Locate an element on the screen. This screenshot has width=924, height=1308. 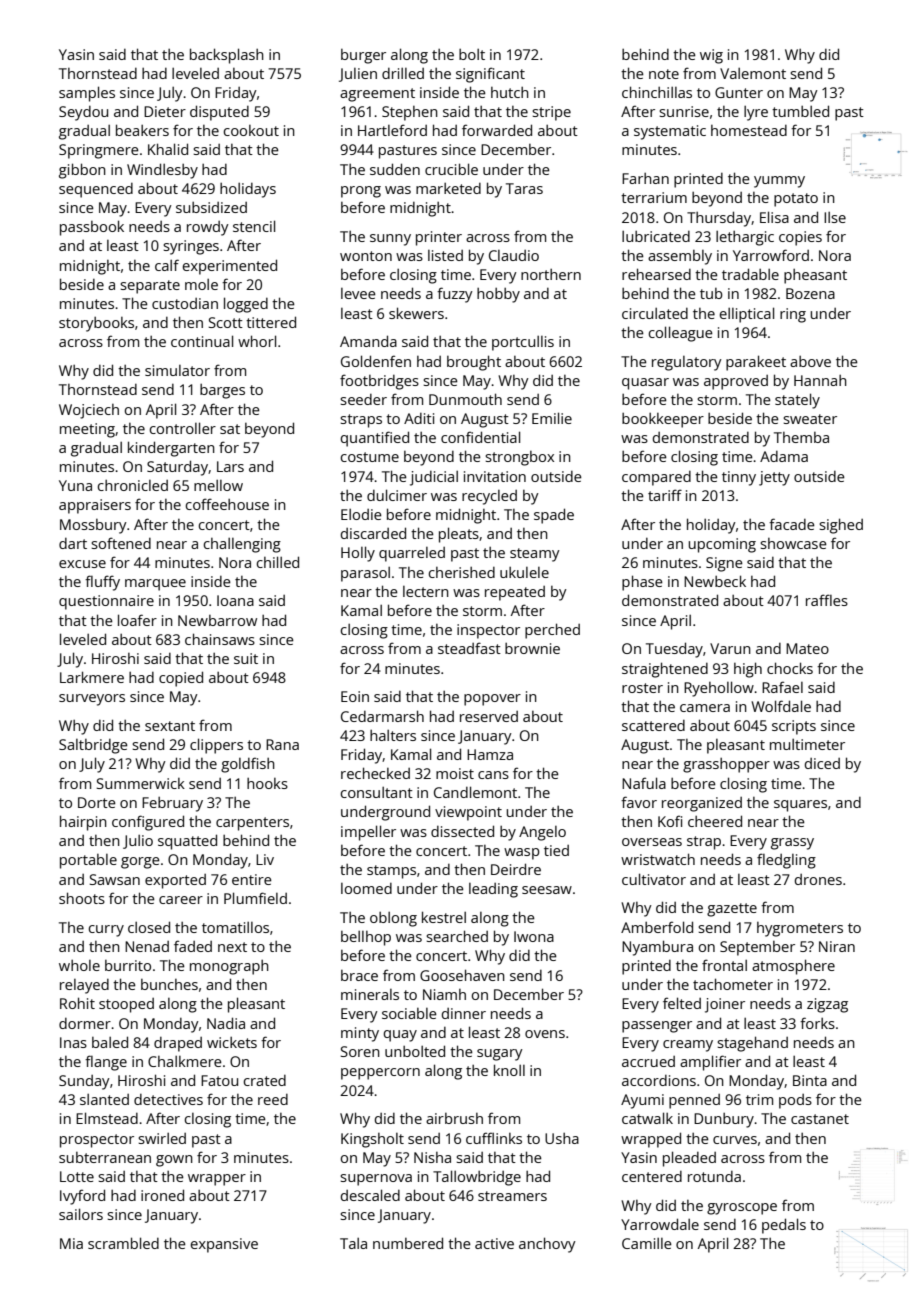
phase is located at coordinates (642, 583).
